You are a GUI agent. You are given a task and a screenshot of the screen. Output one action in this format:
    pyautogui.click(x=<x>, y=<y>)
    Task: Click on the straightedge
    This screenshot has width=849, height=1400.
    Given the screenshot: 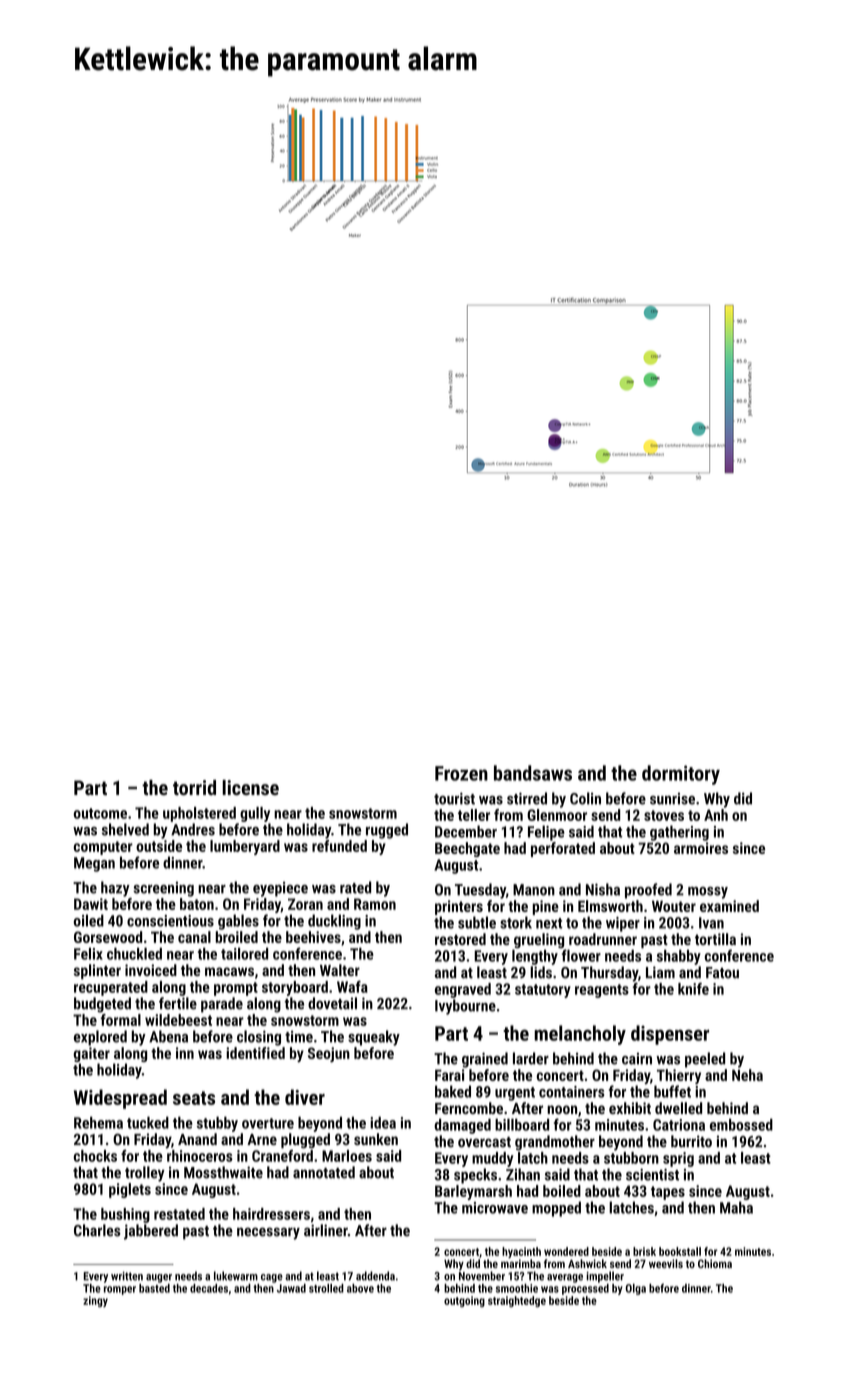 What is the action you would take?
    pyautogui.click(x=517, y=1301)
